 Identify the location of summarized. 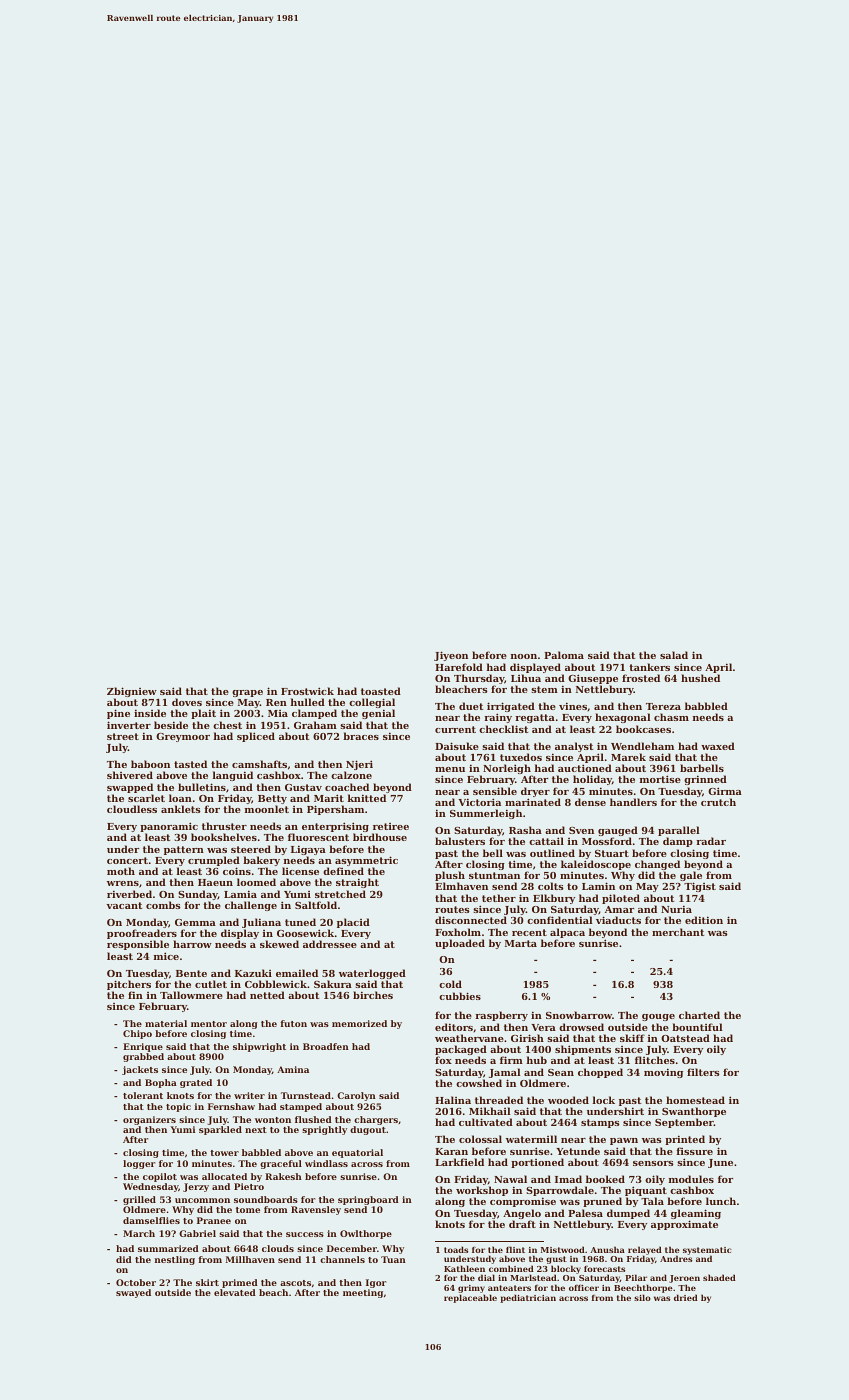
(168, 1248).
